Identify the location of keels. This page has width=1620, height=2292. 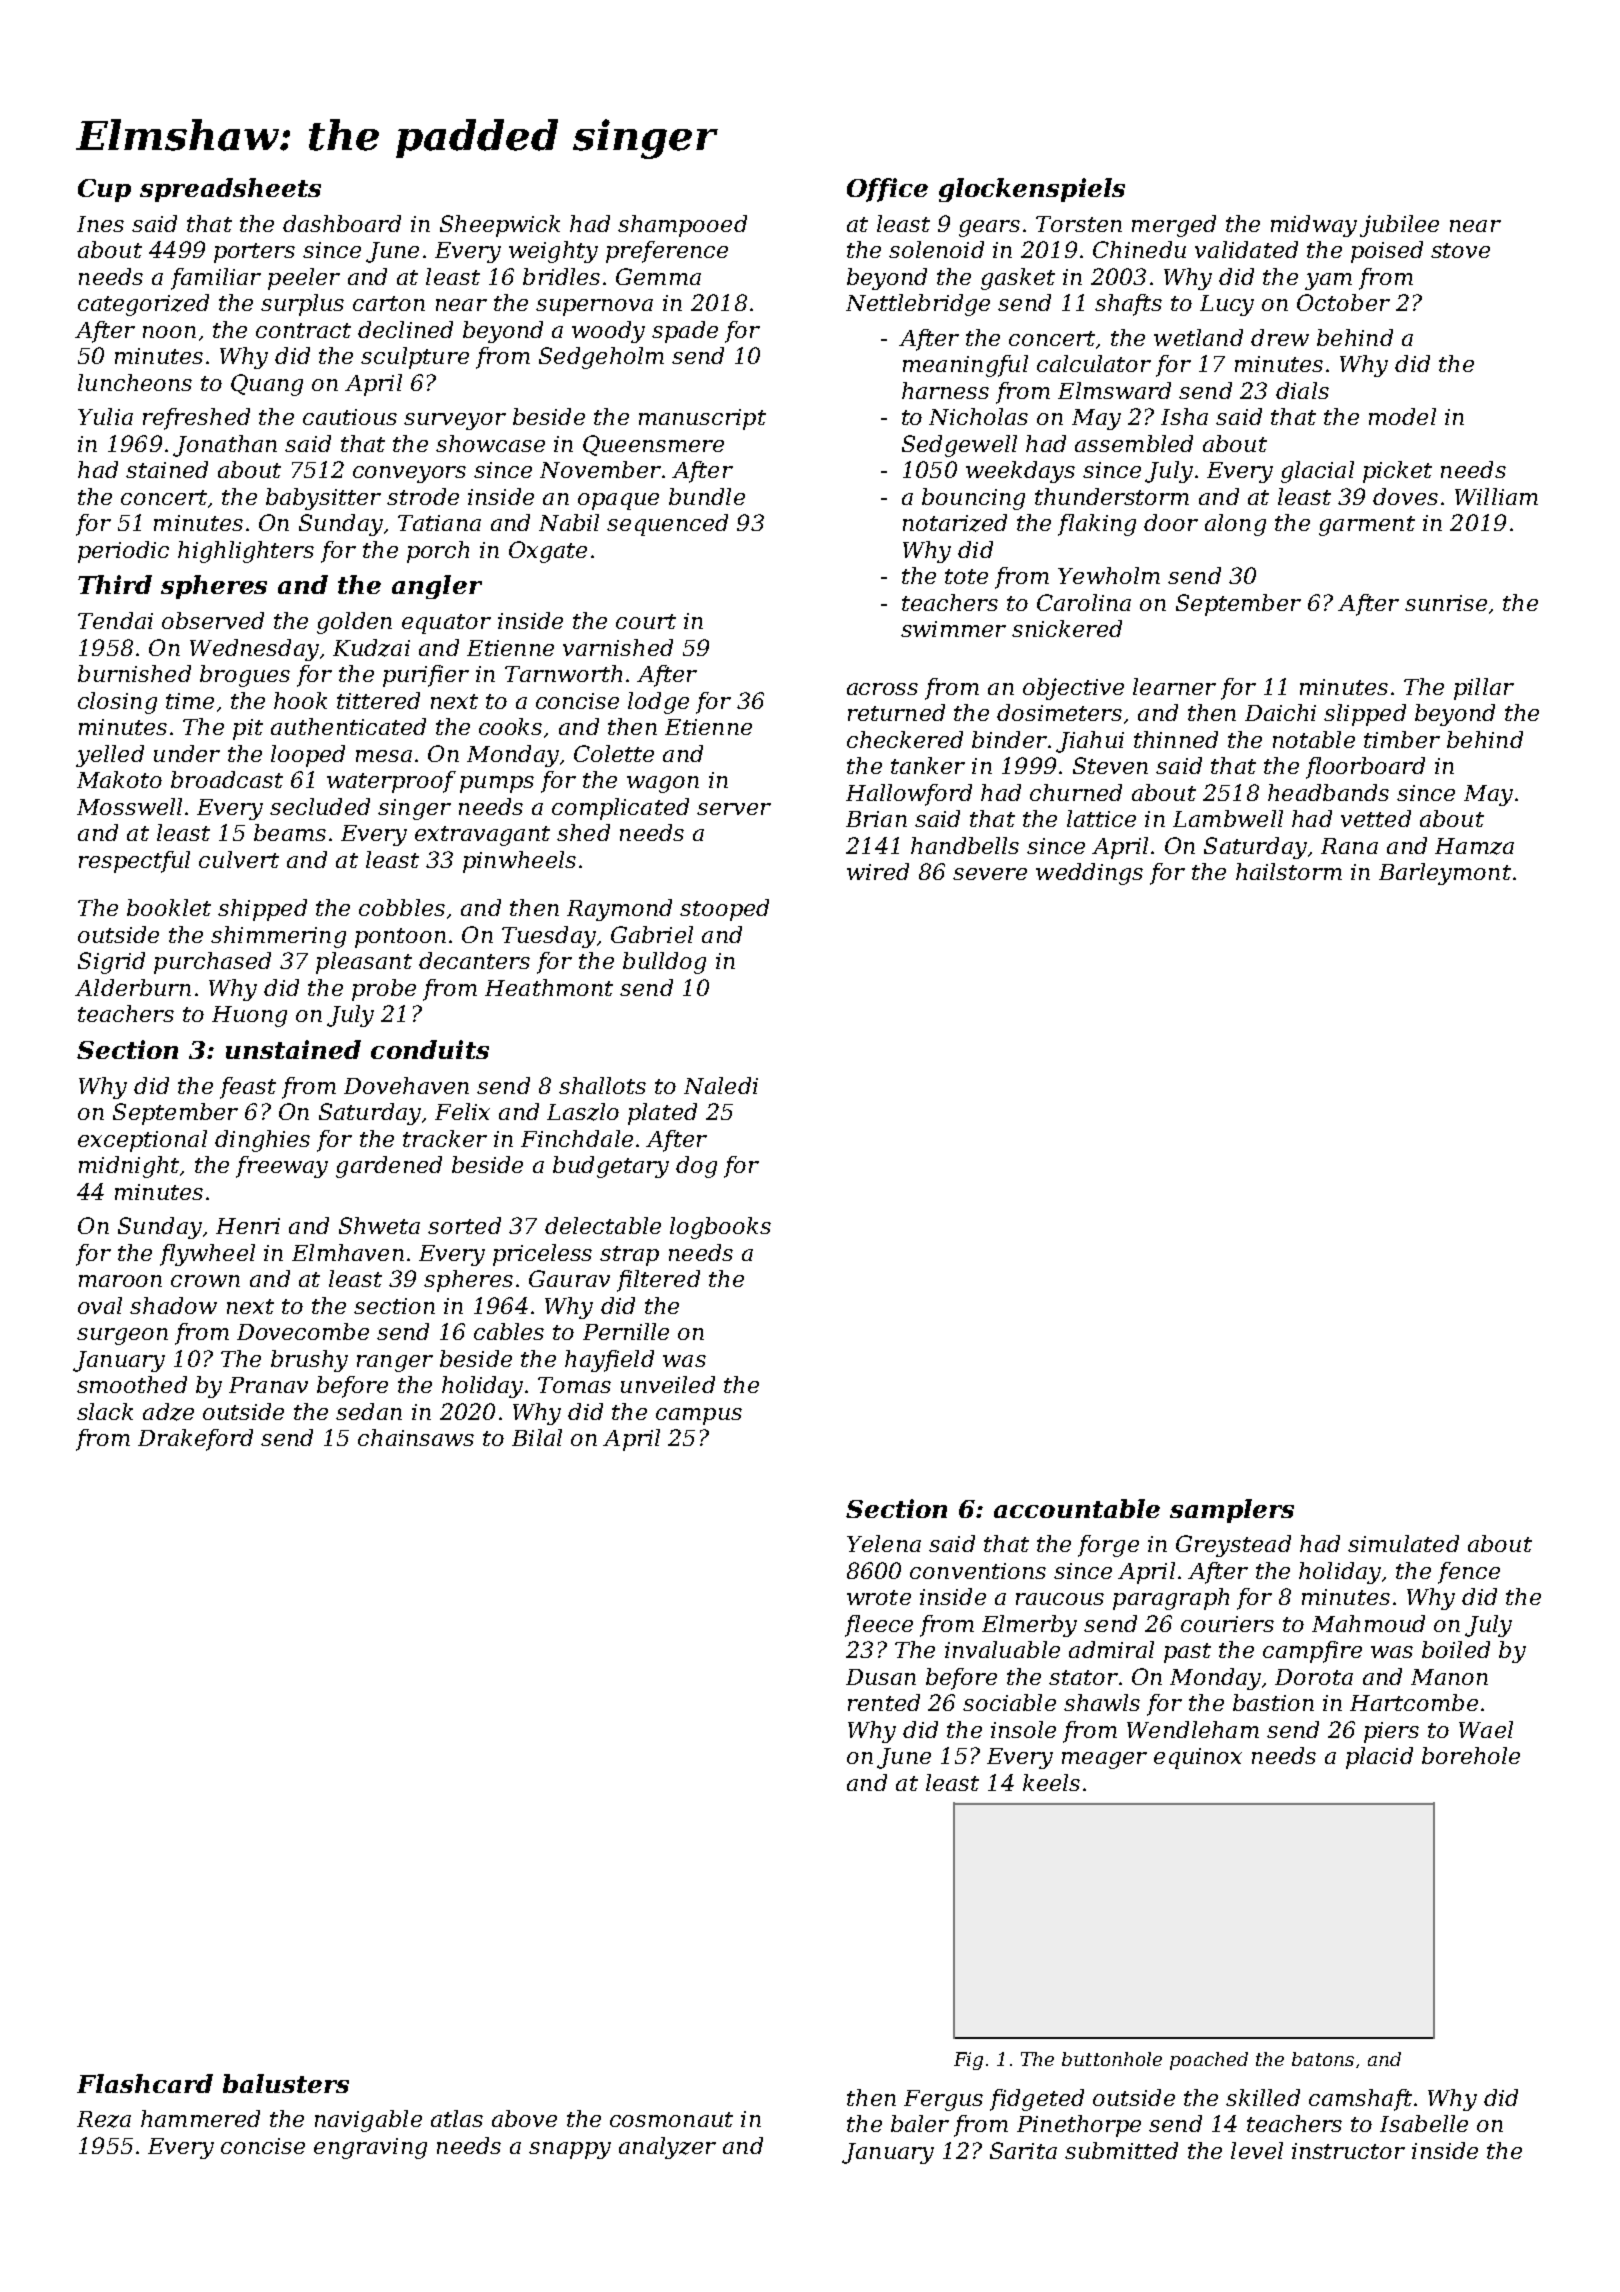
(1051, 1782).
